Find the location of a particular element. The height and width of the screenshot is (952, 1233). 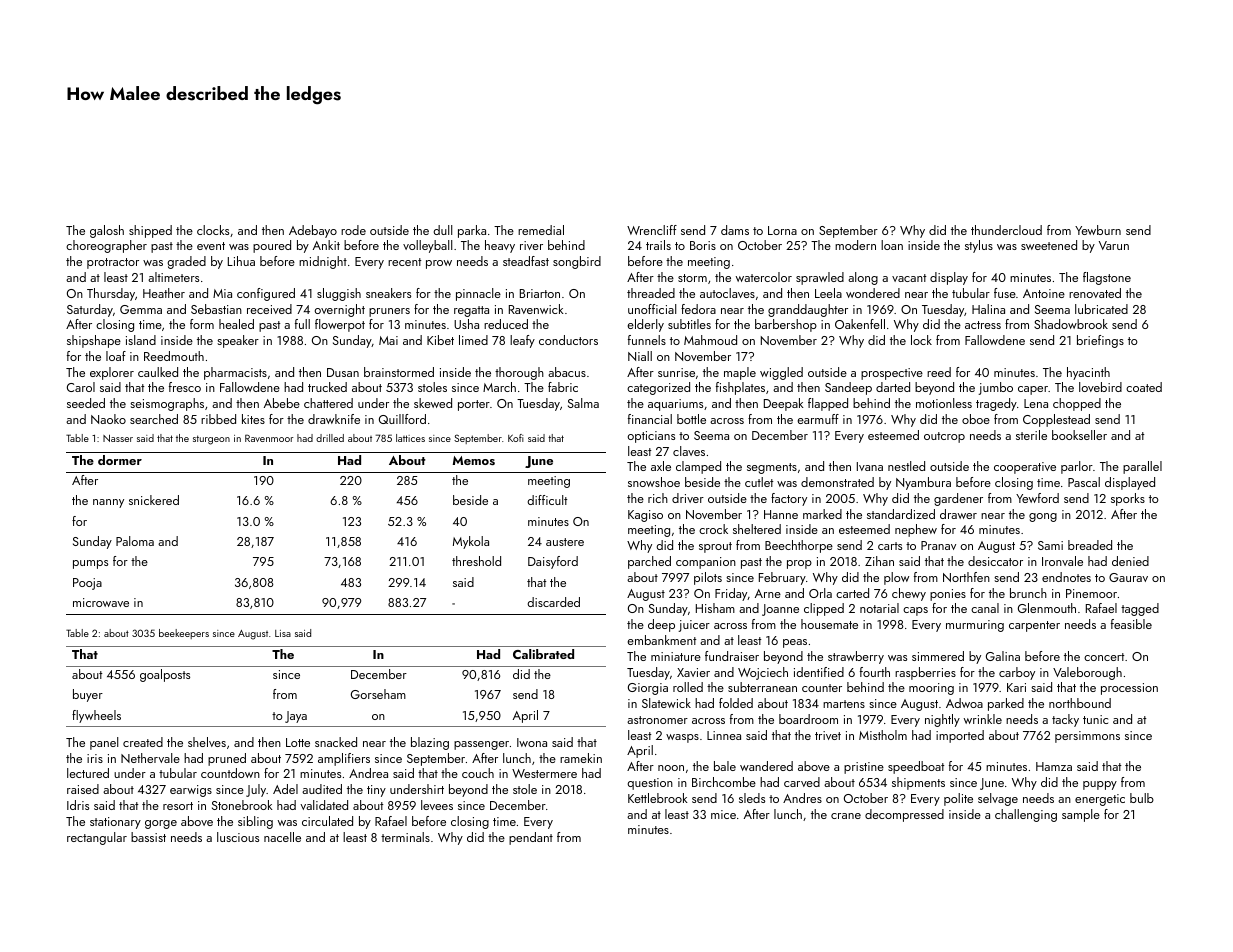

sporks is located at coordinates (1128, 499).
